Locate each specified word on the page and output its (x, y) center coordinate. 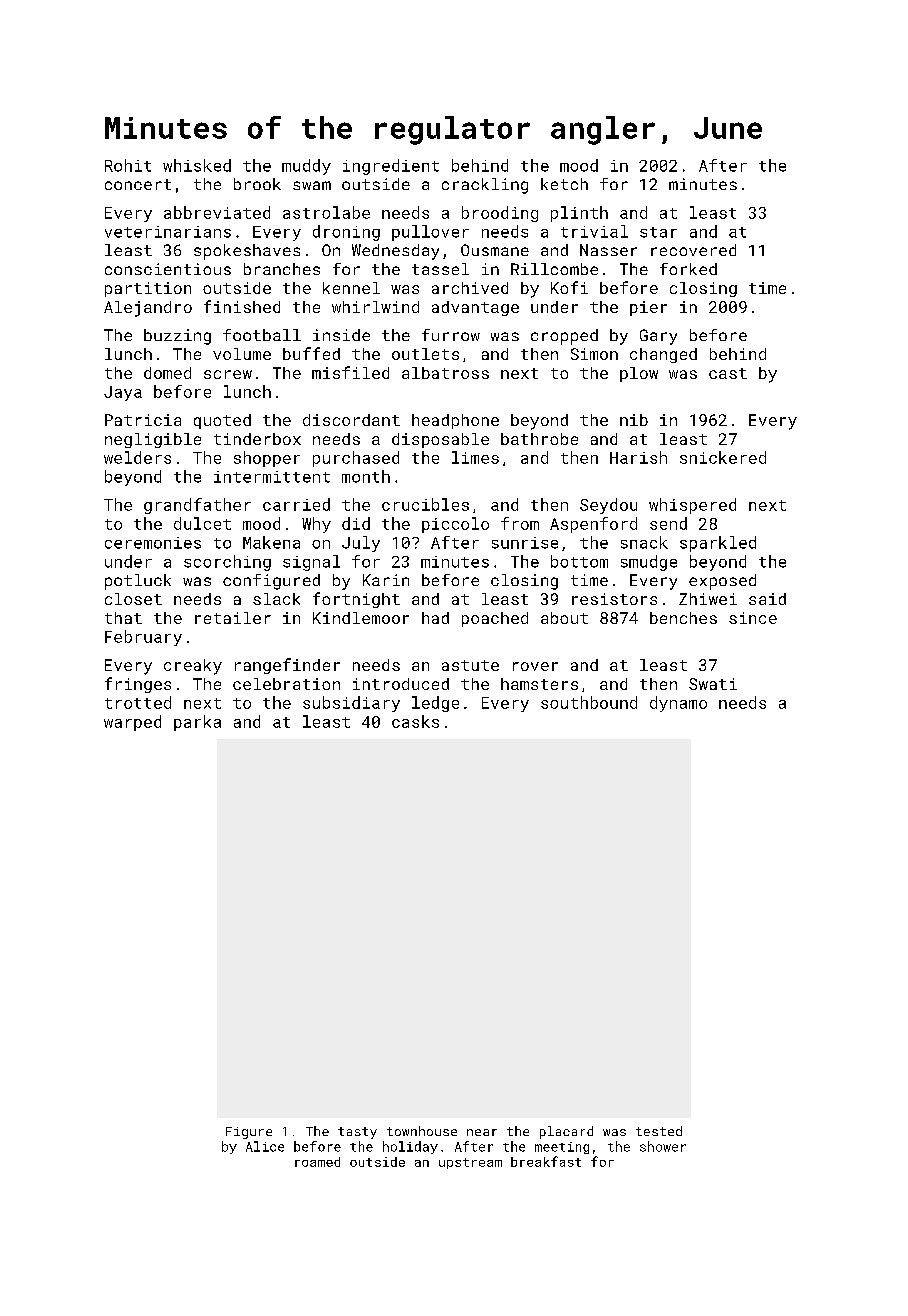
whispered (692, 506)
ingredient (391, 167)
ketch (564, 184)
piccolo (455, 525)
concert (138, 184)
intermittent (272, 477)
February (143, 638)
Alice (265, 1146)
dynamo (678, 704)
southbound (589, 702)
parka (197, 723)
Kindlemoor (361, 618)
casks (415, 721)
